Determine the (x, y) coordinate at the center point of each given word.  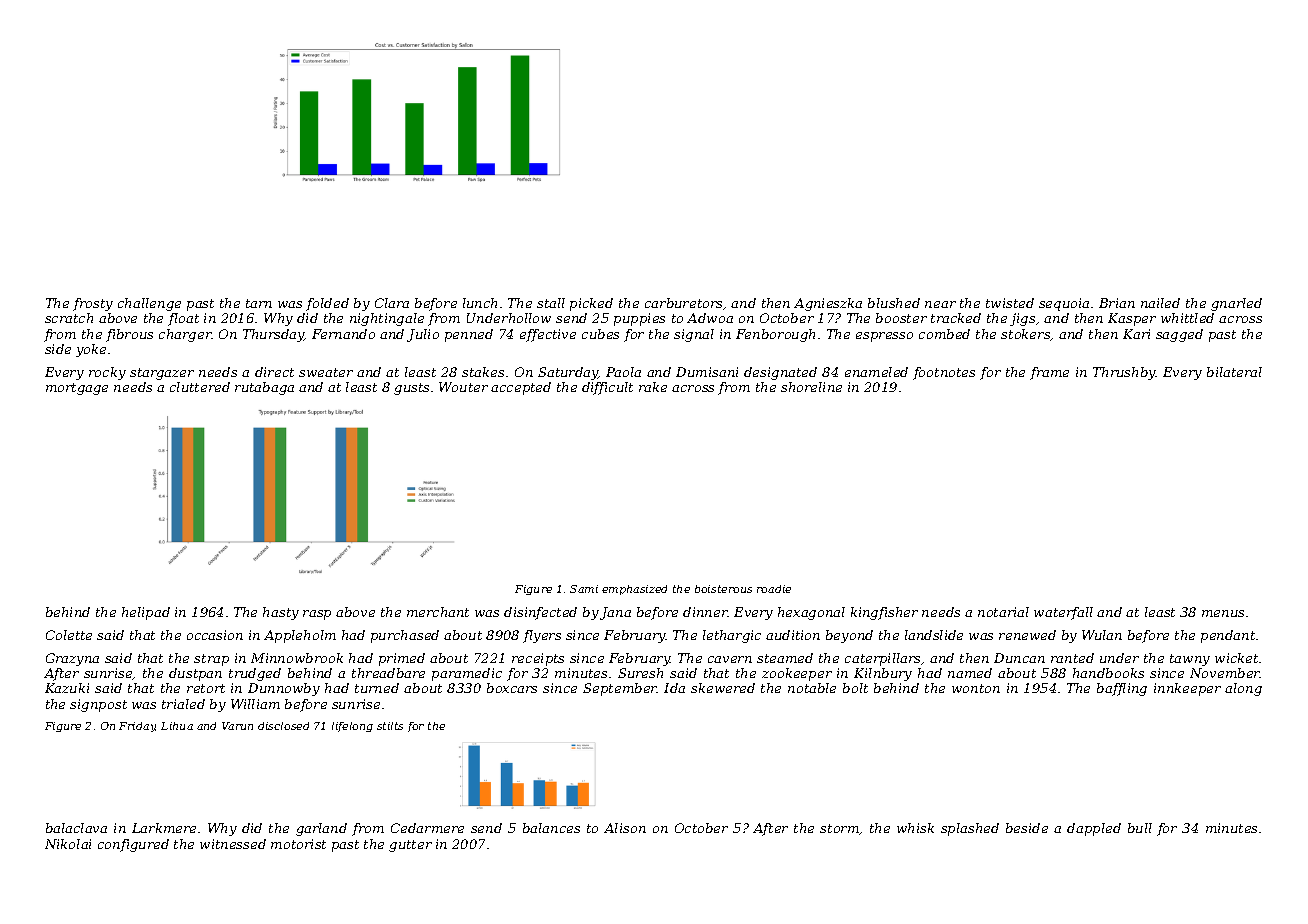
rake (653, 387)
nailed (1160, 303)
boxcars (512, 688)
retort (206, 688)
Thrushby (1124, 373)
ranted (1072, 658)
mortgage (77, 389)
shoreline (811, 387)
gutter (410, 846)
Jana (615, 613)
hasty (281, 613)
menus (1223, 613)
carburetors (683, 303)
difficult (607, 388)
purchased (405, 636)
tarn (259, 303)
